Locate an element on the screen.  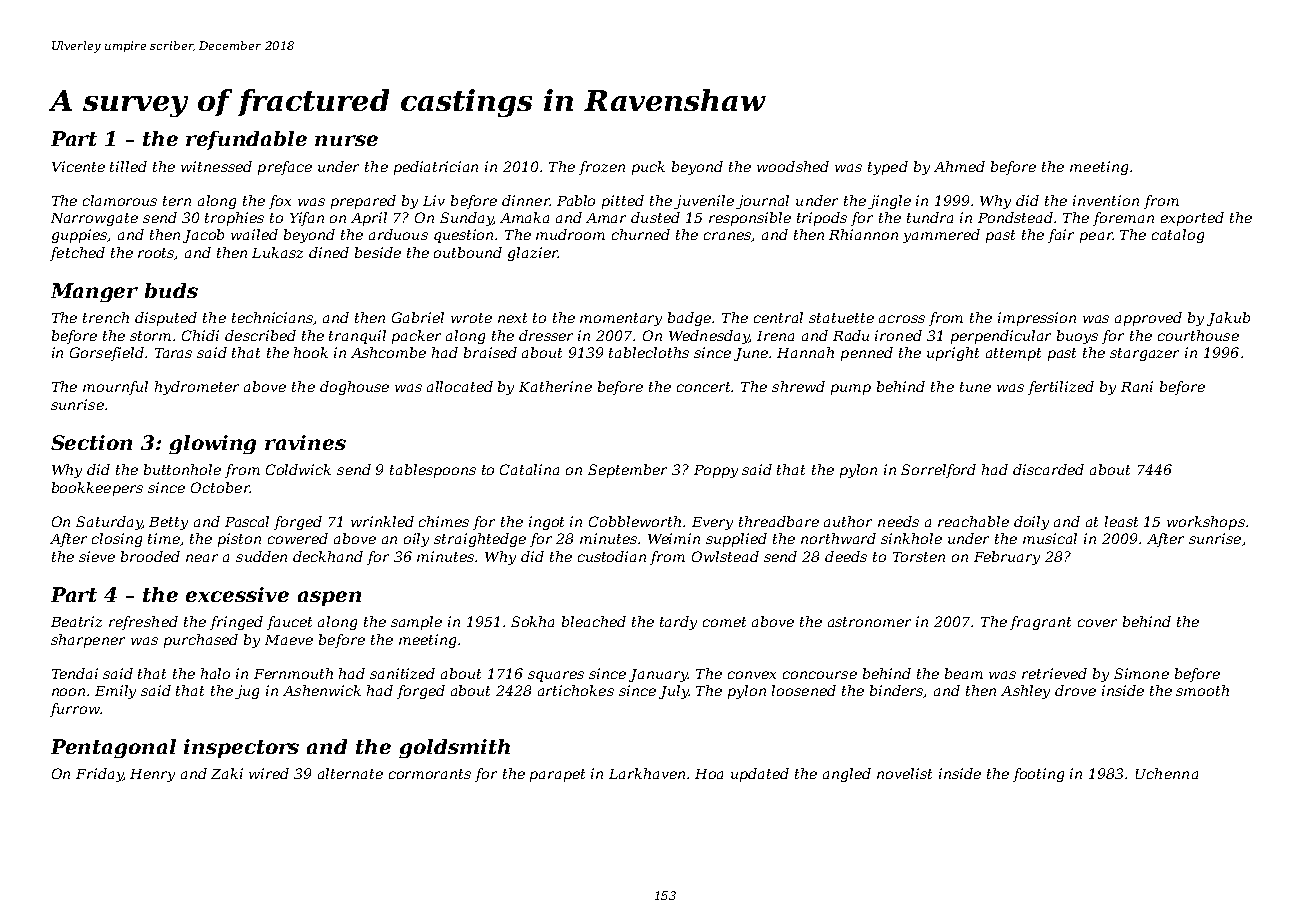
courthouse is located at coordinates (1198, 335).
